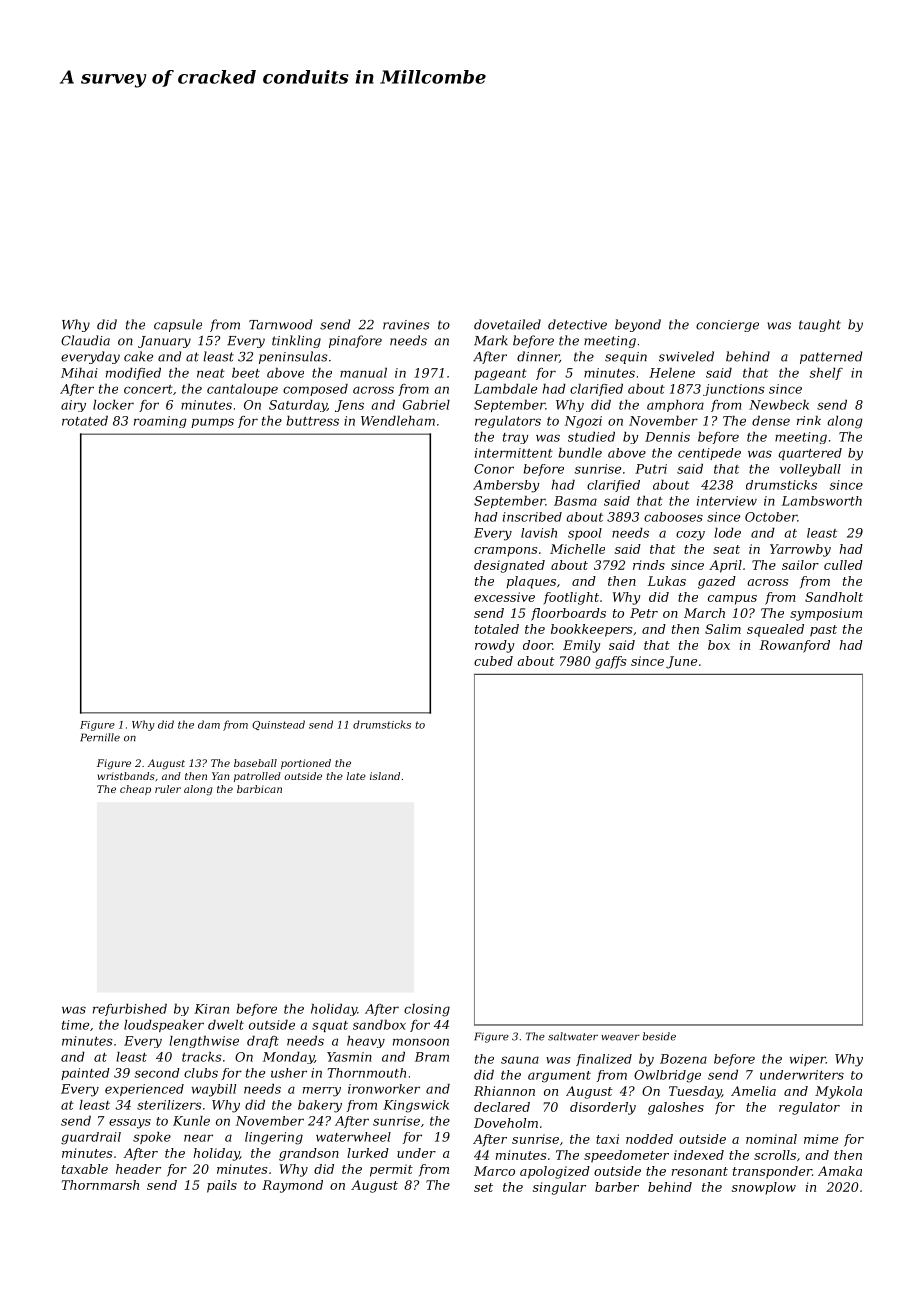  Describe the element at coordinates (577, 324) in the screenshot. I see `detective` at that location.
